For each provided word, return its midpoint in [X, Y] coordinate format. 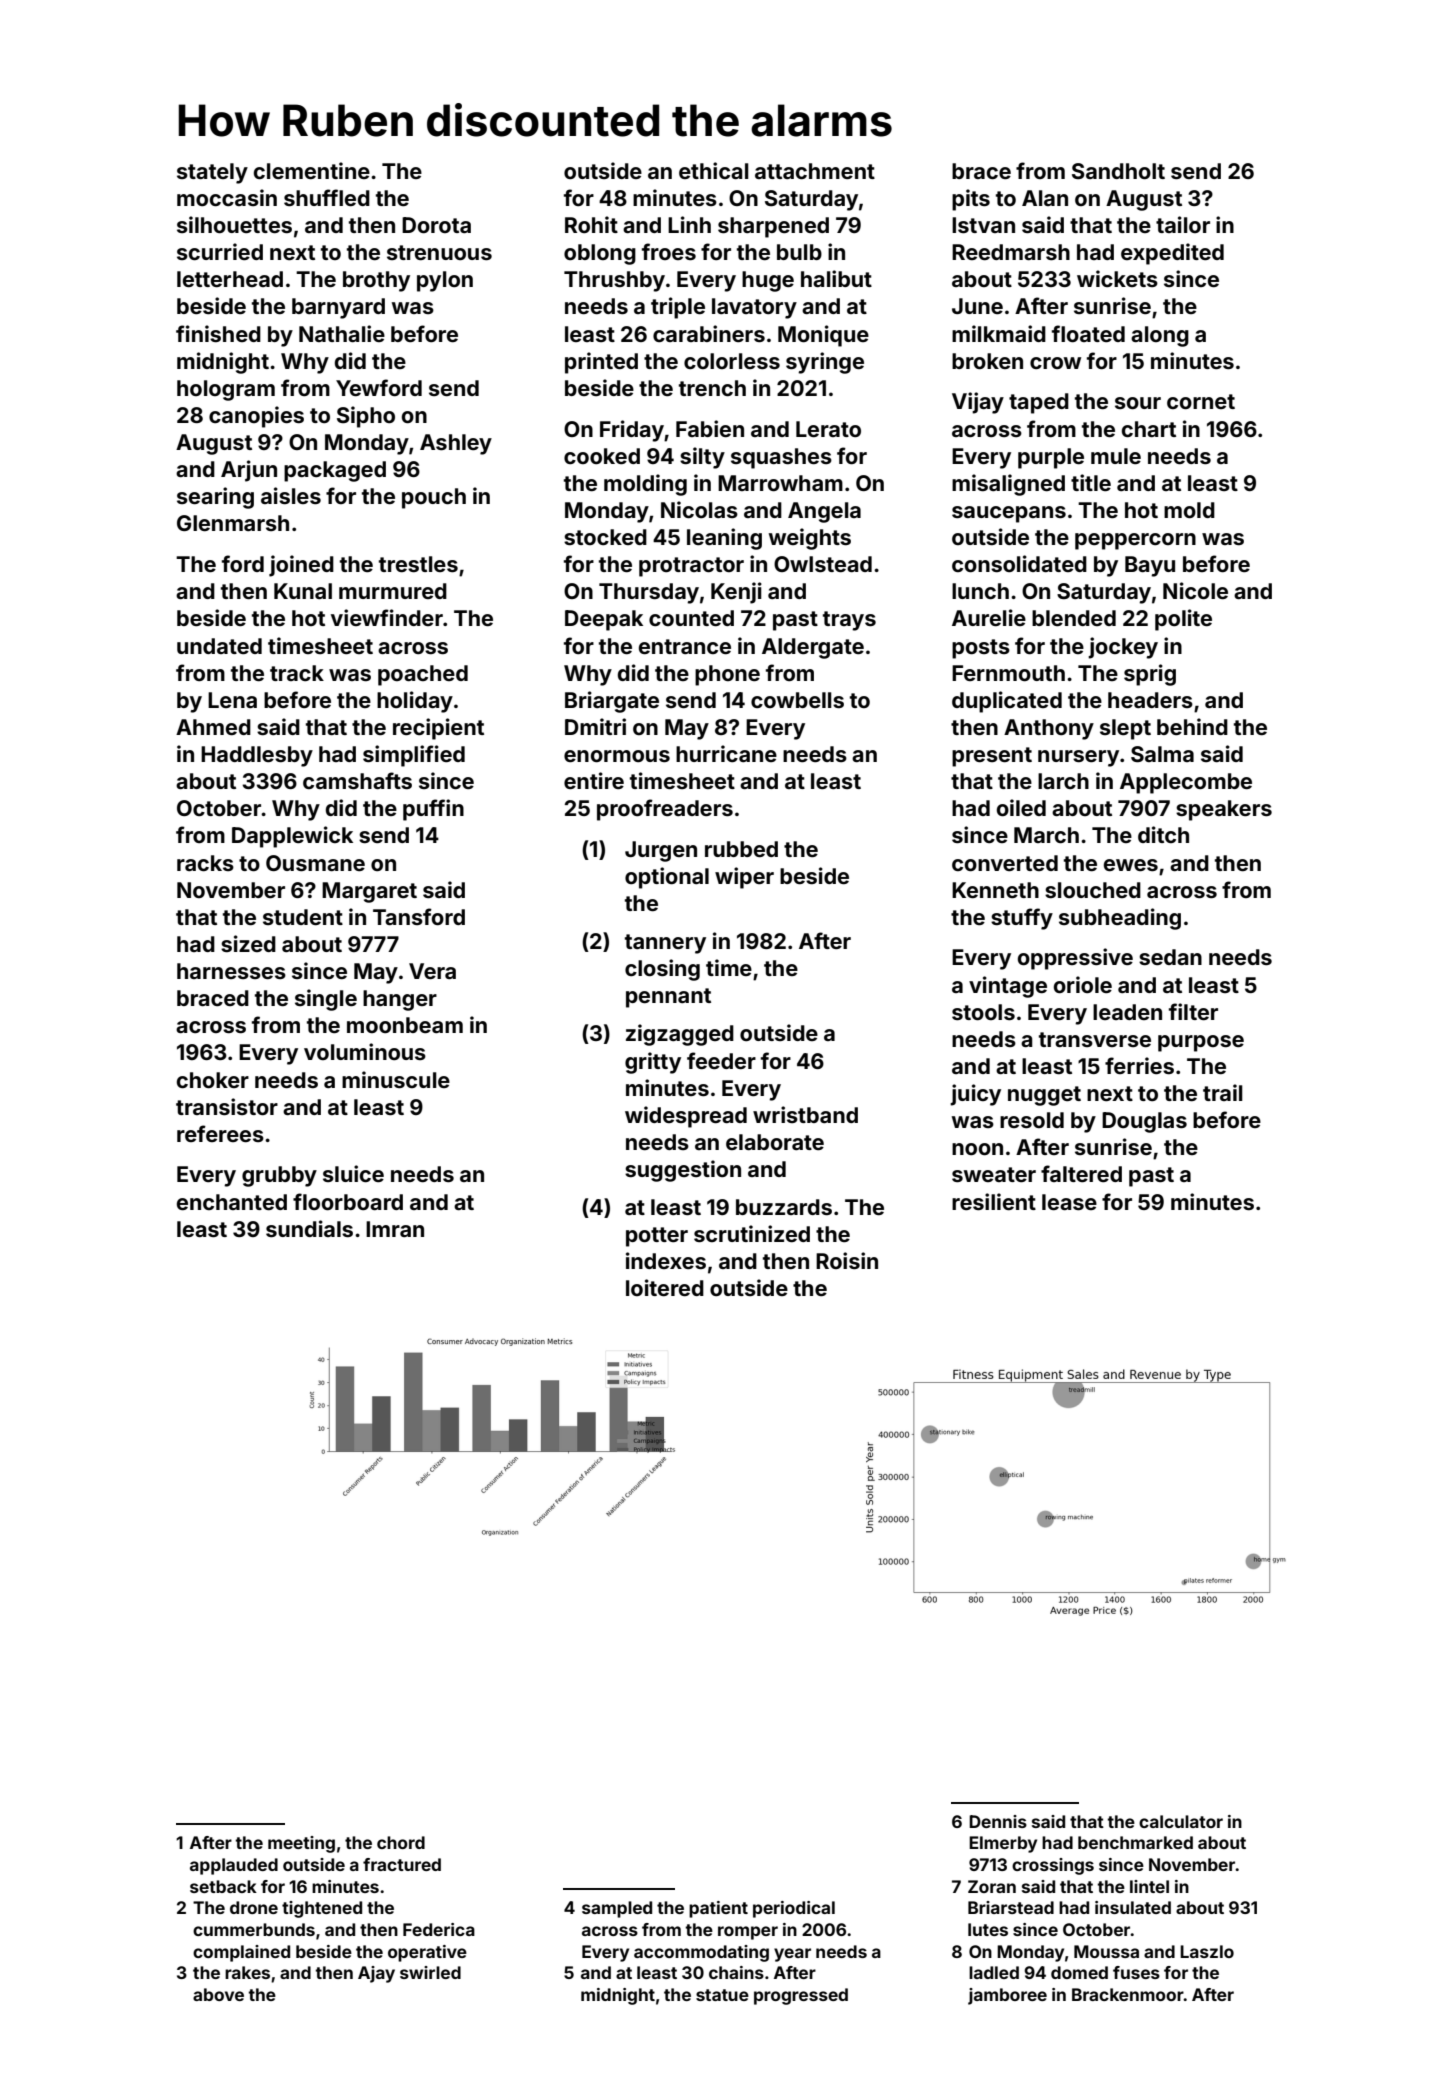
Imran [395, 1229]
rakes [247, 1972]
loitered [665, 1287]
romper [748, 1933]
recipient [438, 729]
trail [1223, 1092]
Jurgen [661, 851]
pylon [445, 281]
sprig [1150, 675]
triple [678, 308]
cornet [1201, 401]
